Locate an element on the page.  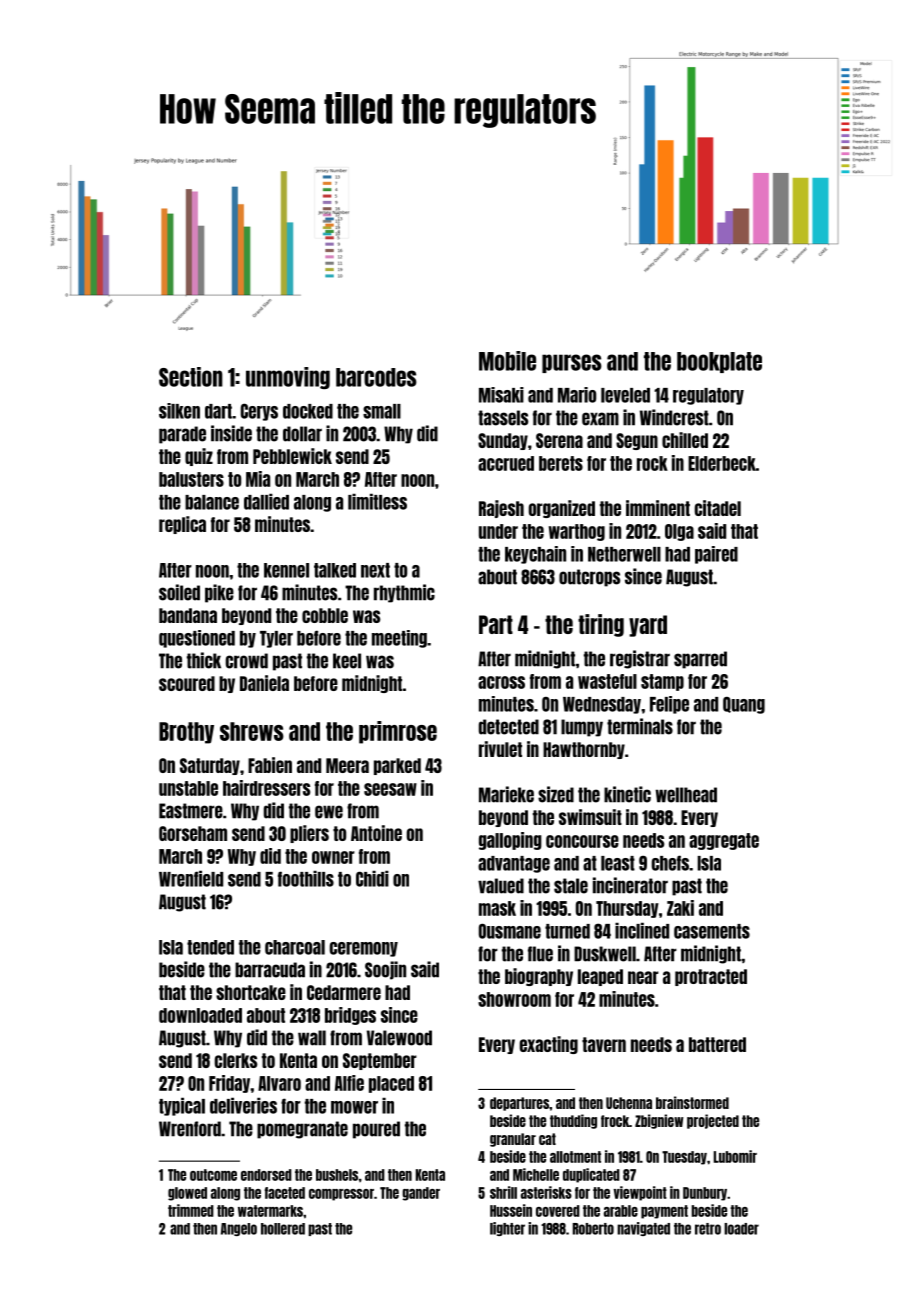
scoured is located at coordinates (187, 683).
